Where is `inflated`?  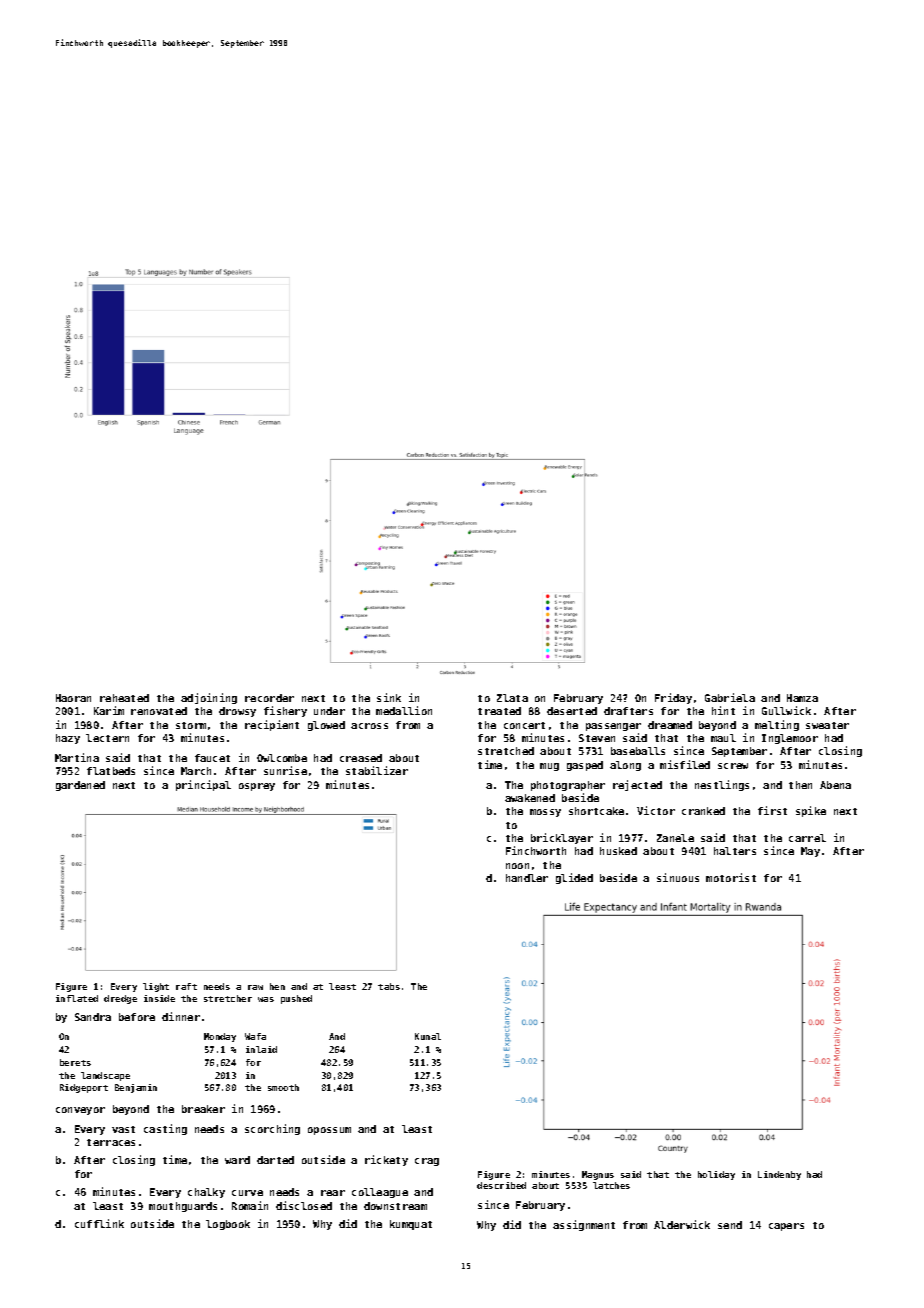
inflated is located at coordinates (77, 998).
